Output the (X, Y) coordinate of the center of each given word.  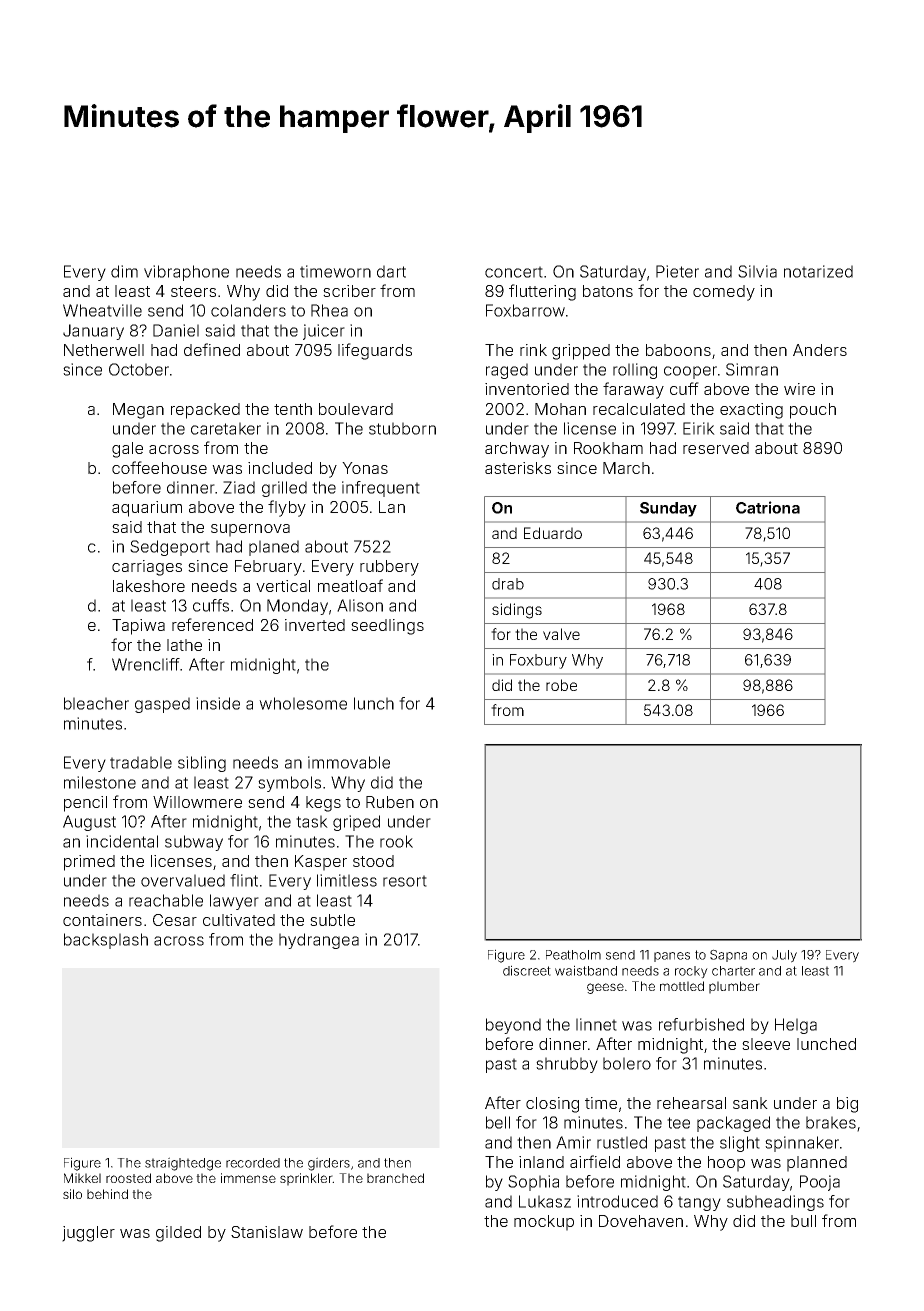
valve (561, 634)
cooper (690, 372)
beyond (513, 1026)
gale (127, 450)
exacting (751, 411)
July (784, 956)
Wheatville (102, 310)
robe (561, 685)
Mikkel (82, 1178)
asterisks (518, 468)
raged (507, 371)
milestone (100, 782)
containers (102, 920)
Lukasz (545, 1201)
